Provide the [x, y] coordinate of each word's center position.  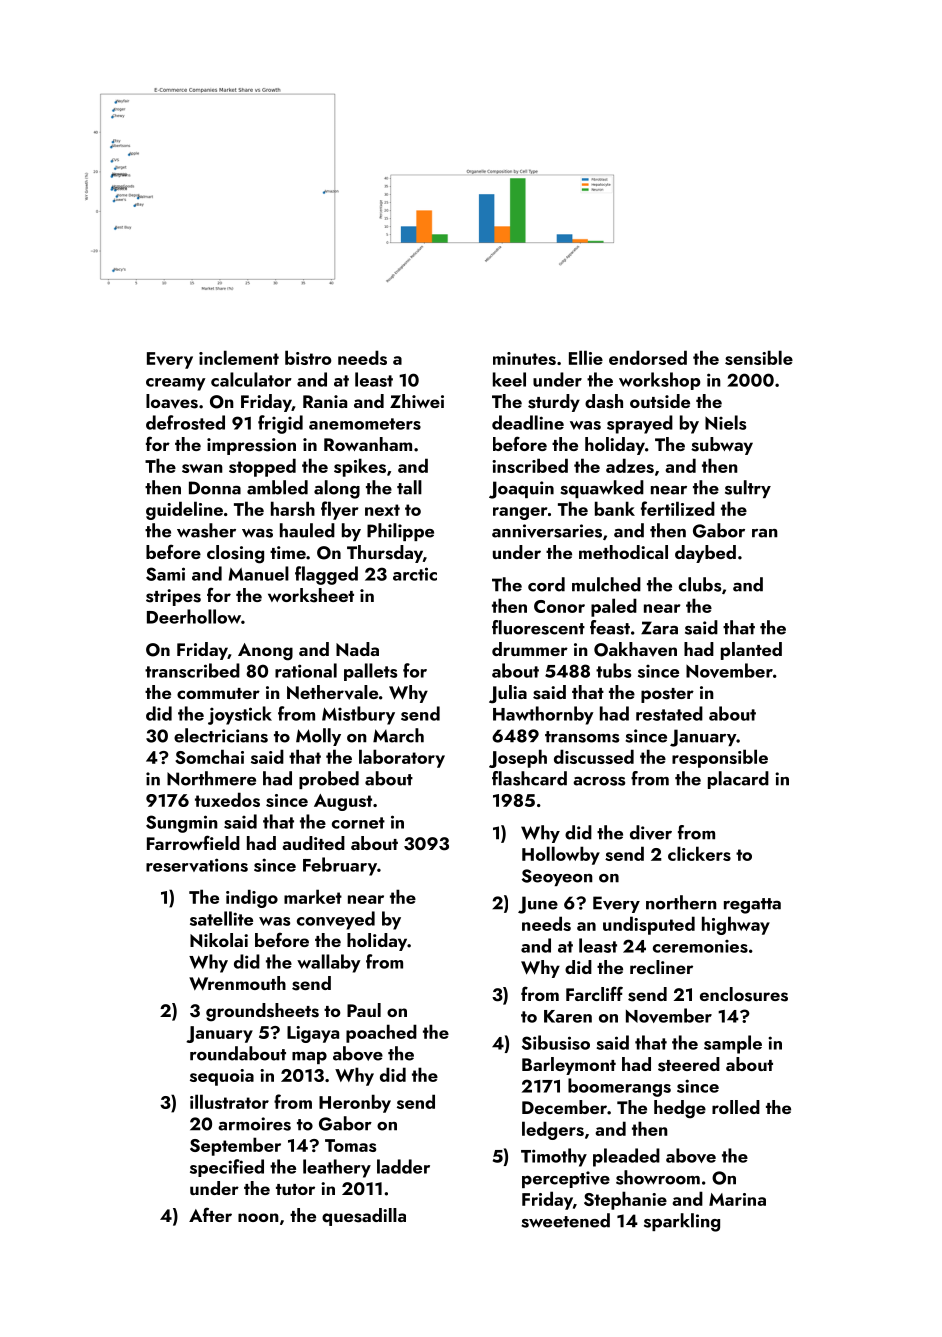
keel [509, 379]
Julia [508, 694]
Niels [725, 422]
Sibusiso [556, 1042]
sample [733, 1044]
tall [409, 487]
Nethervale [332, 692]
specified [227, 1168]
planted [751, 651]
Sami [165, 574]
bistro [308, 357]
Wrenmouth [237, 983]
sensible [759, 357]
